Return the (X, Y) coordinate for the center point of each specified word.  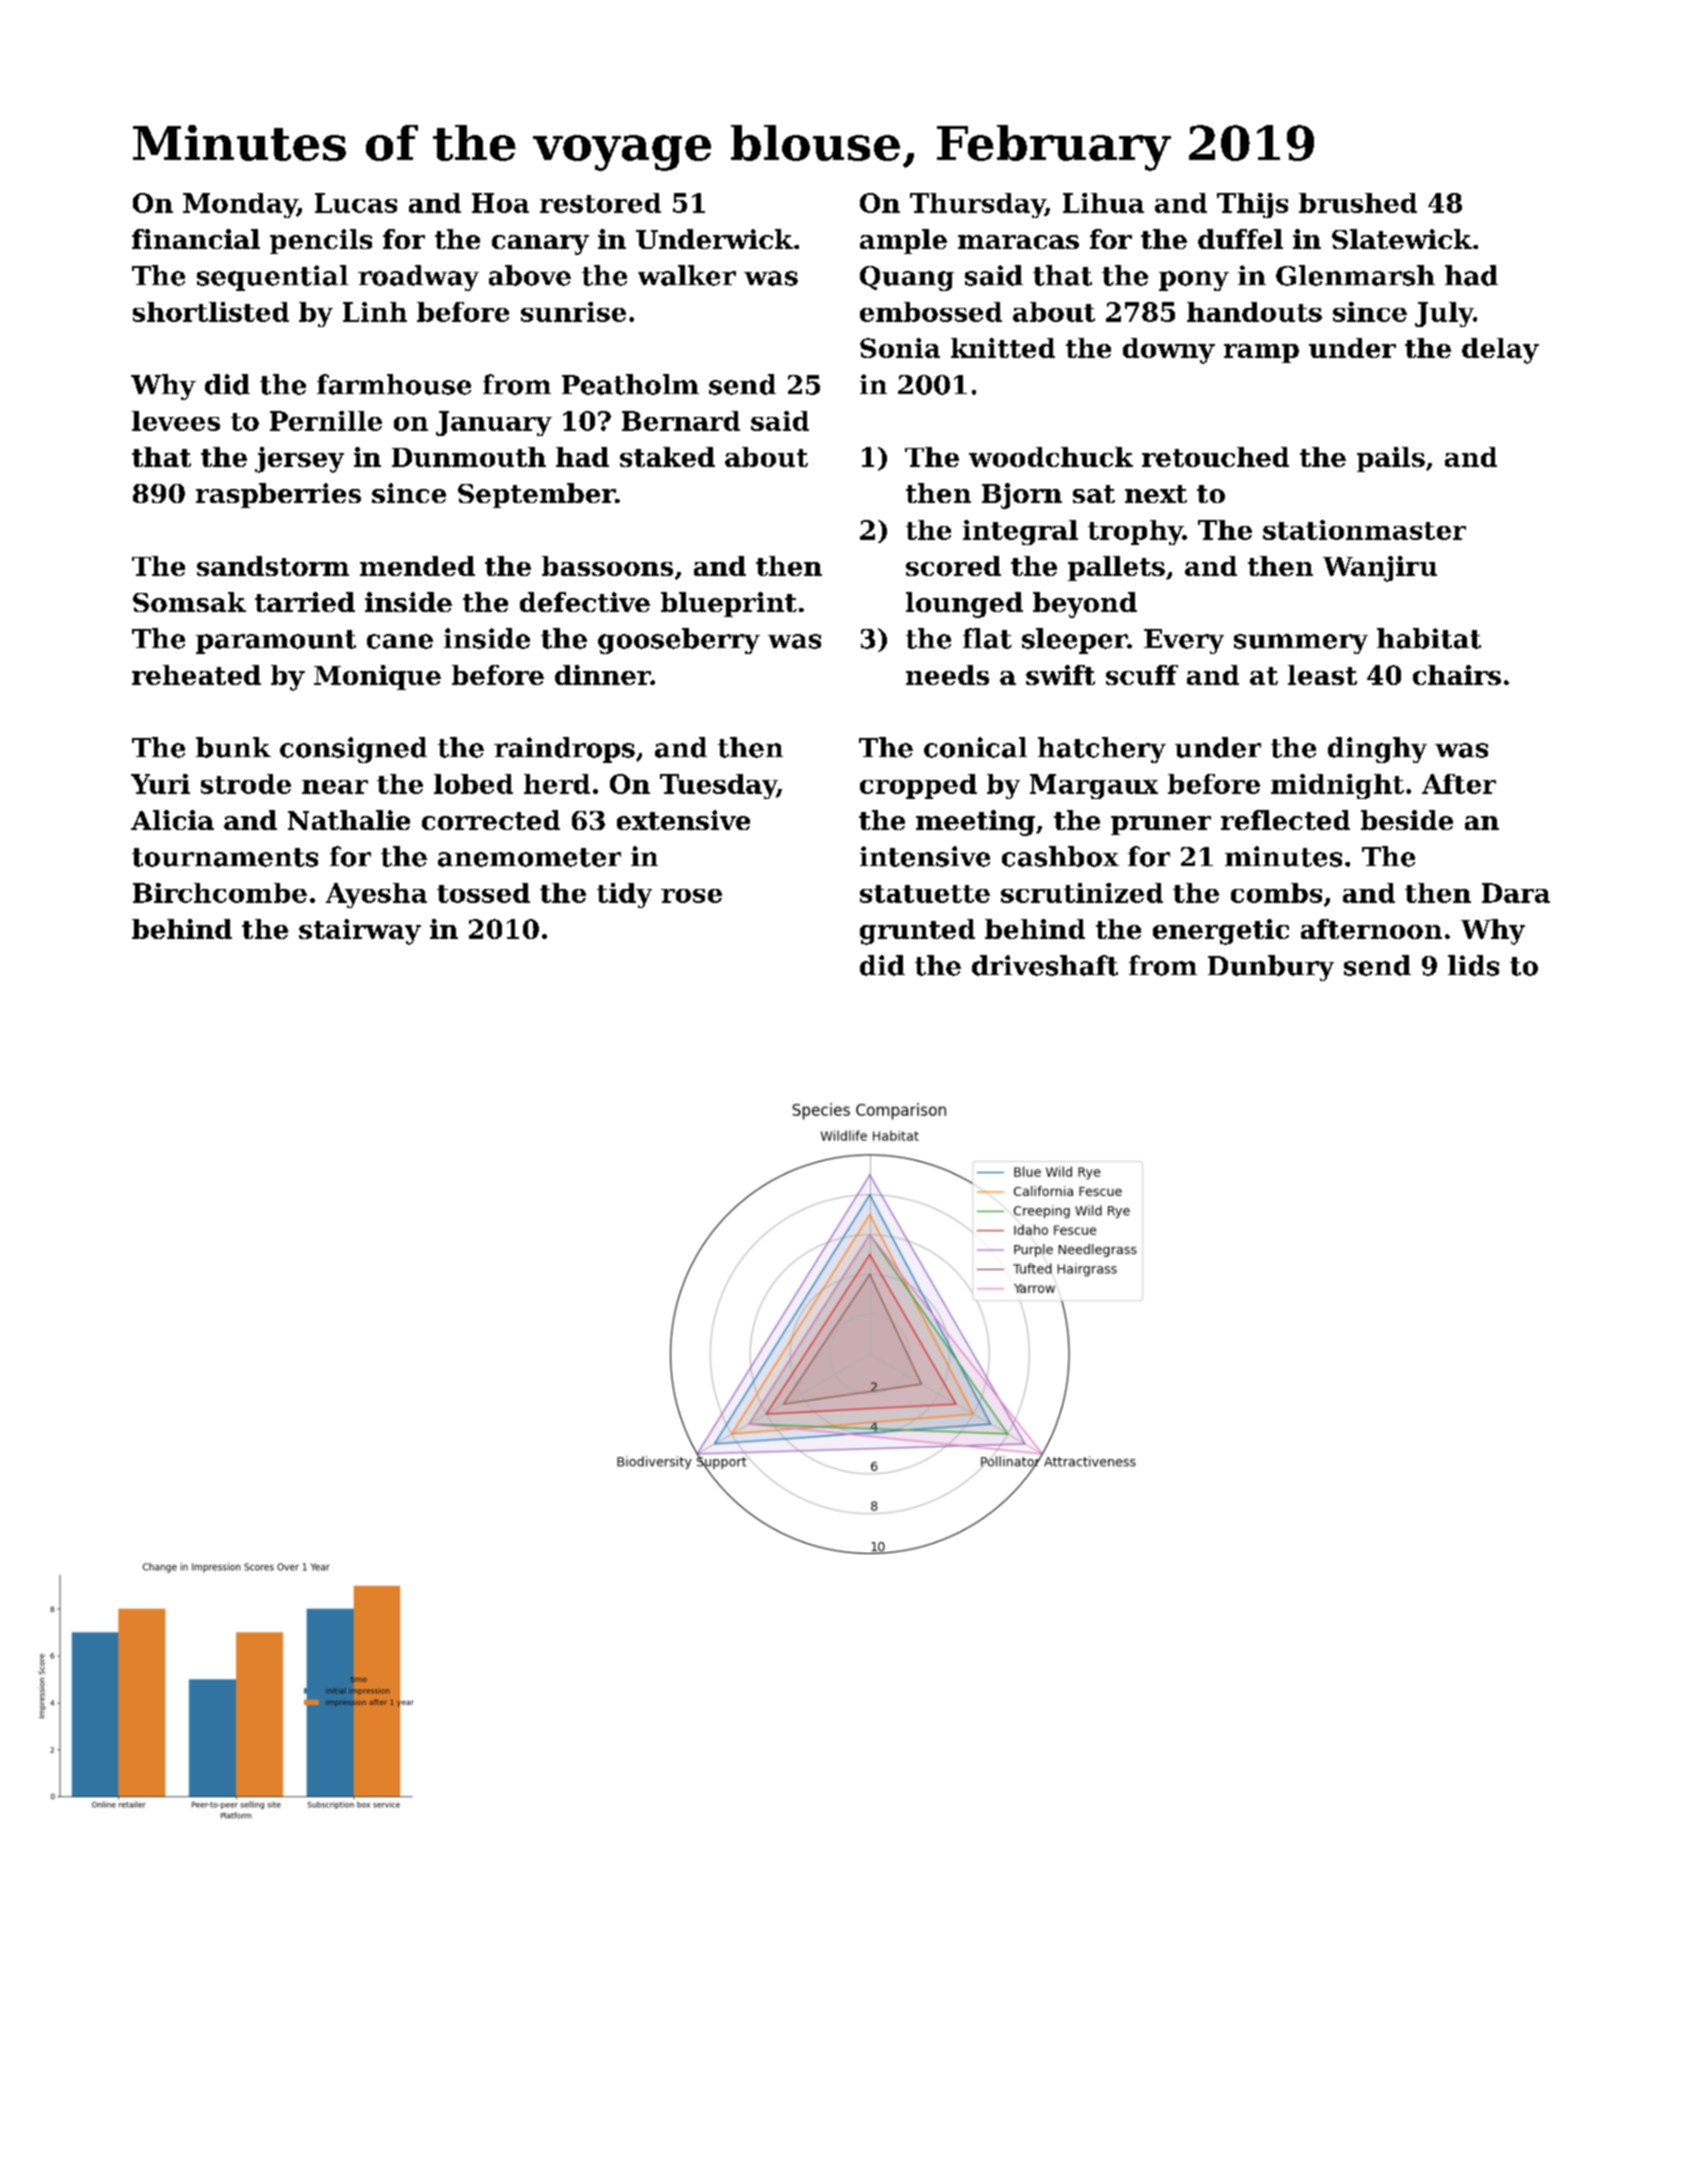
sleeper (1074, 641)
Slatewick (1402, 239)
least (1322, 675)
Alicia (172, 820)
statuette (925, 894)
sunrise (573, 312)
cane (400, 641)
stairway (360, 932)
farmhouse (394, 384)
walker (687, 275)
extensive (683, 820)
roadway (418, 278)
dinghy (1377, 750)
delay (1500, 351)
